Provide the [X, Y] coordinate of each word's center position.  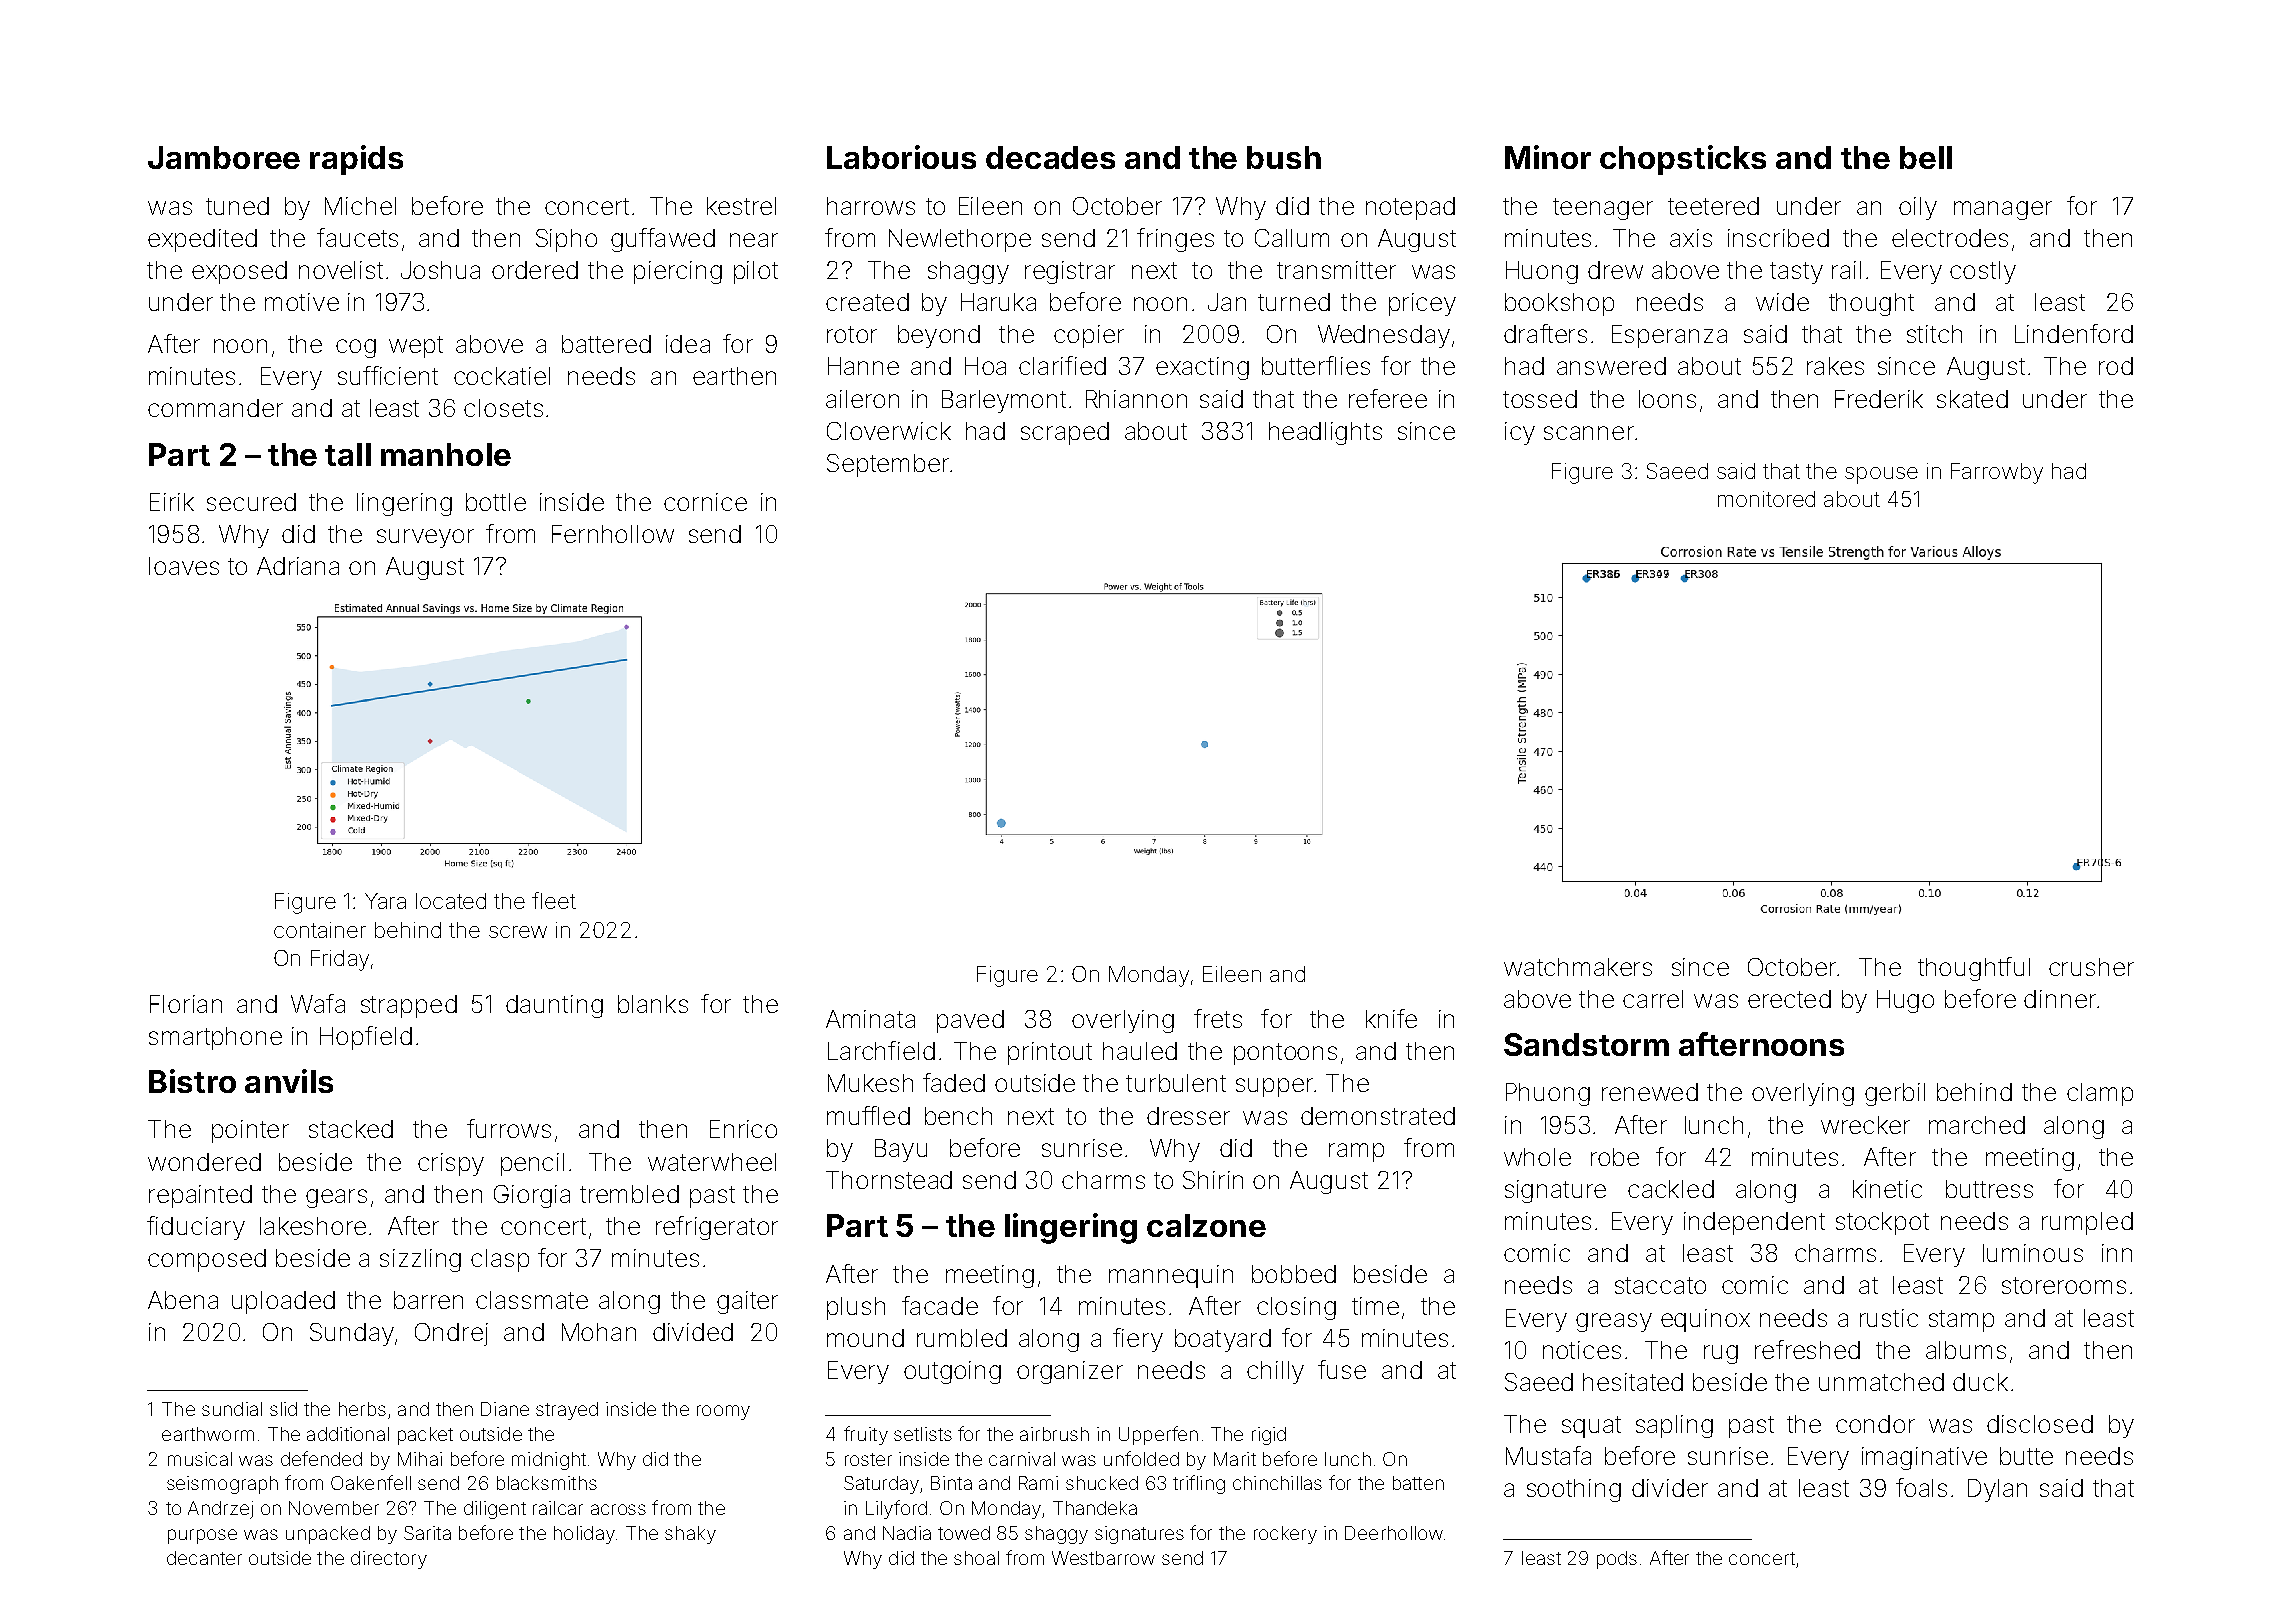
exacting [1202, 368]
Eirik [172, 502]
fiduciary [196, 1228]
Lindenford [2074, 333]
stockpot [1882, 1223]
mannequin [1171, 1276]
